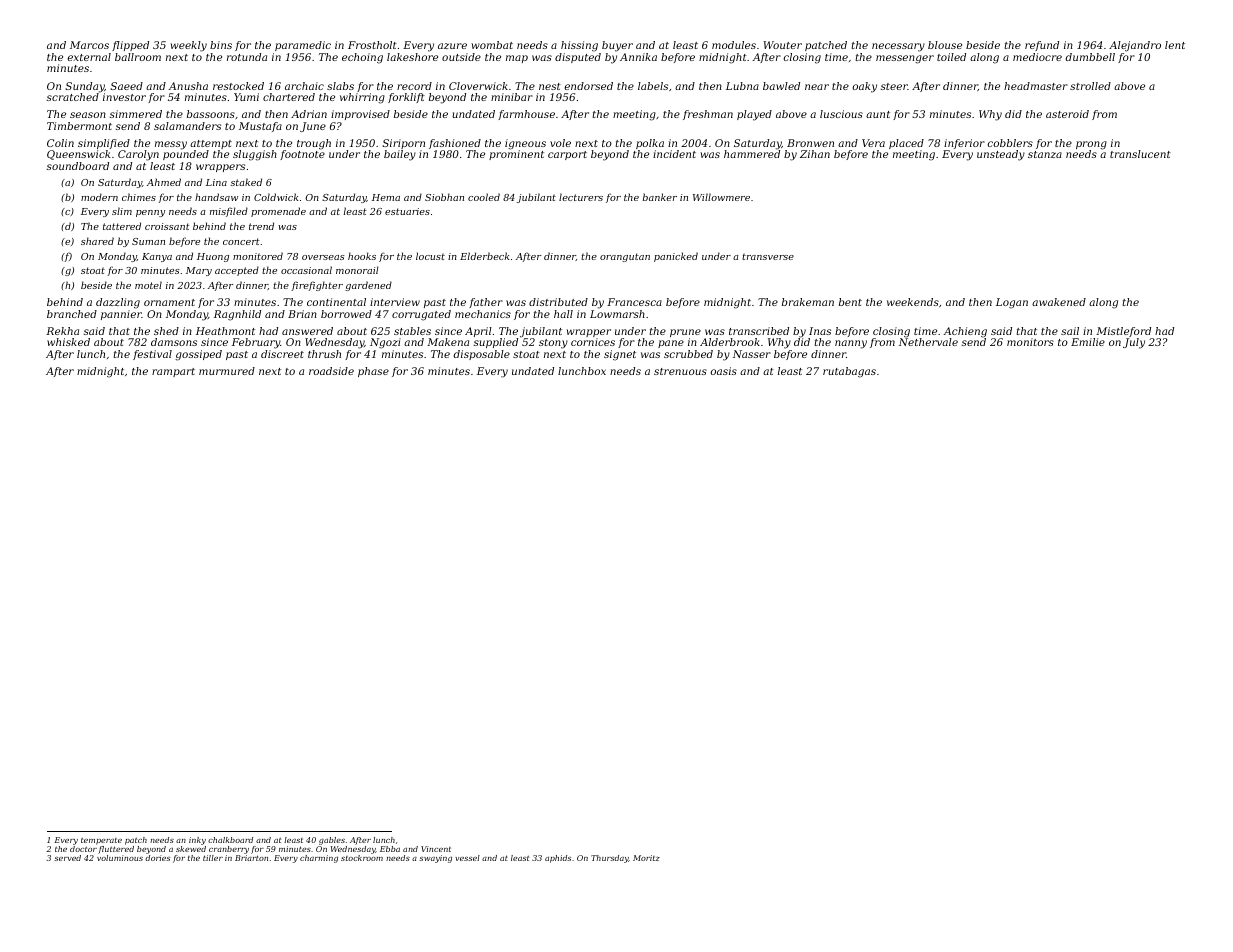 The image size is (1233, 952). What do you see at coordinates (331, 371) in the document?
I see `roadside` at bounding box center [331, 371].
